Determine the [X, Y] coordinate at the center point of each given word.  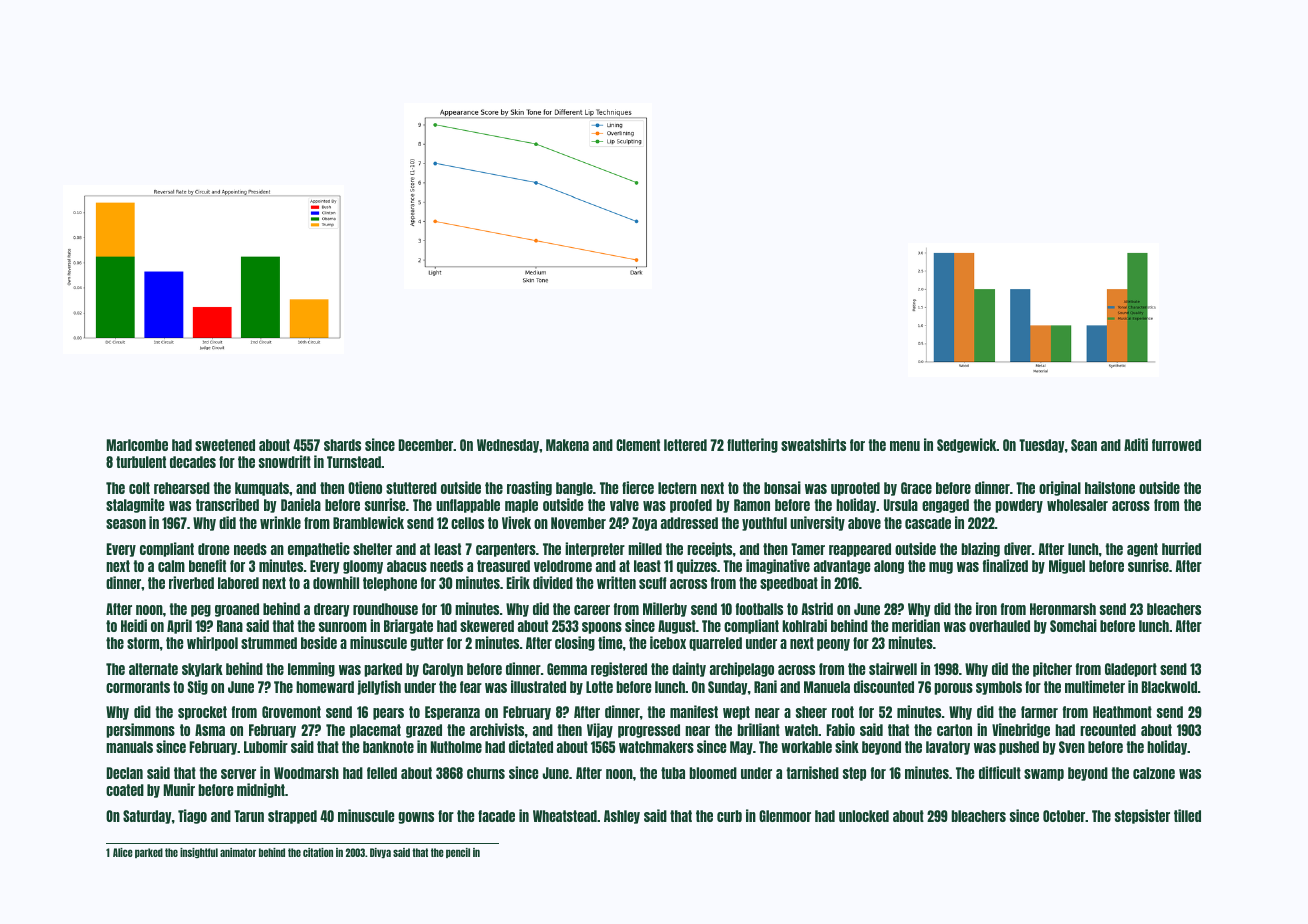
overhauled [999, 626]
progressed [649, 731]
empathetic [319, 549]
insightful [199, 853]
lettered [685, 445]
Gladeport [1131, 670]
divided [553, 582]
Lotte [599, 687]
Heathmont [1122, 712]
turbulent [141, 462]
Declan [125, 773]
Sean [1084, 445]
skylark [202, 670]
